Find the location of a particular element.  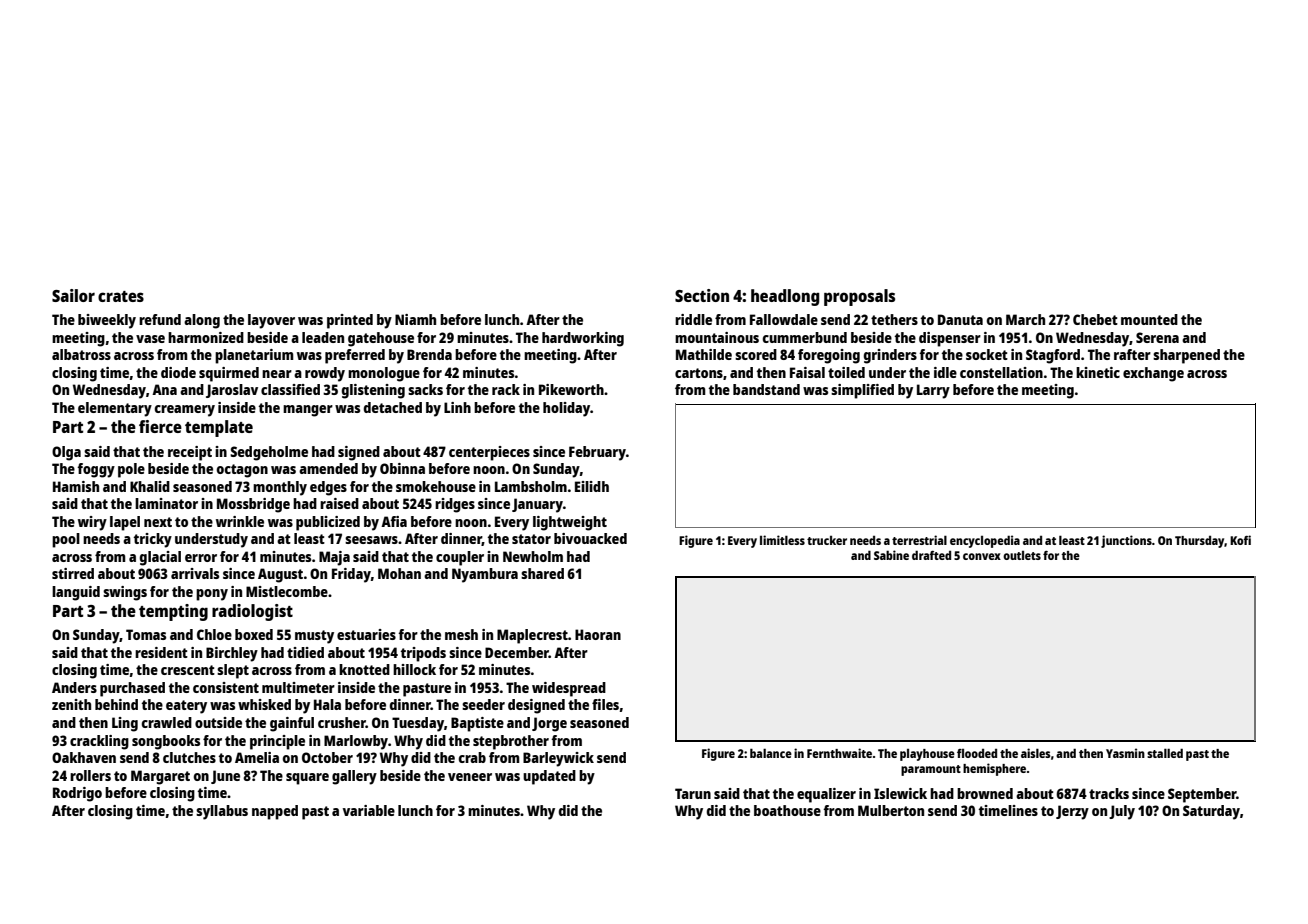

boathouse is located at coordinates (787, 810).
